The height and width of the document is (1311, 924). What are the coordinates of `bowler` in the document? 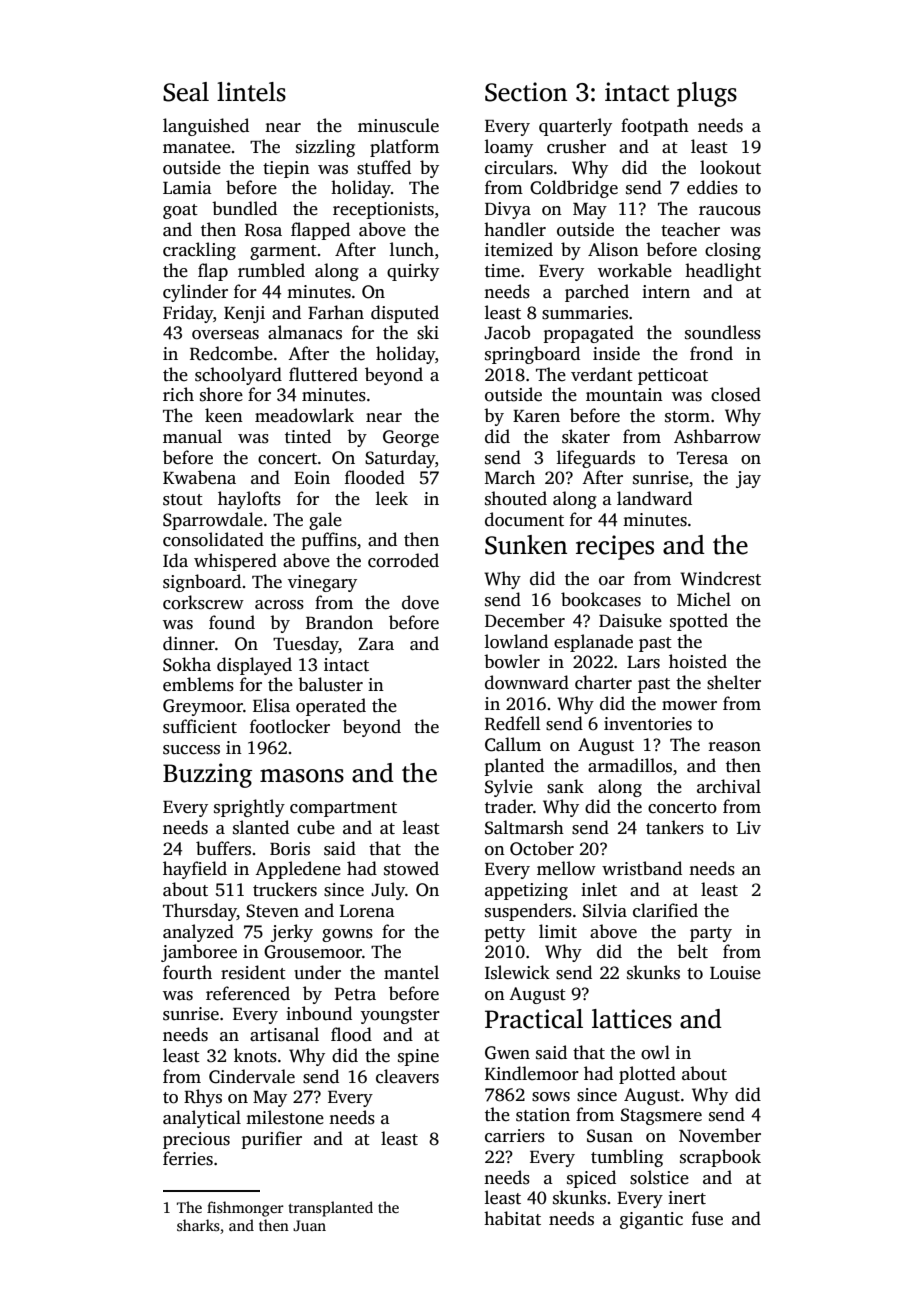 It's located at (512, 661).
